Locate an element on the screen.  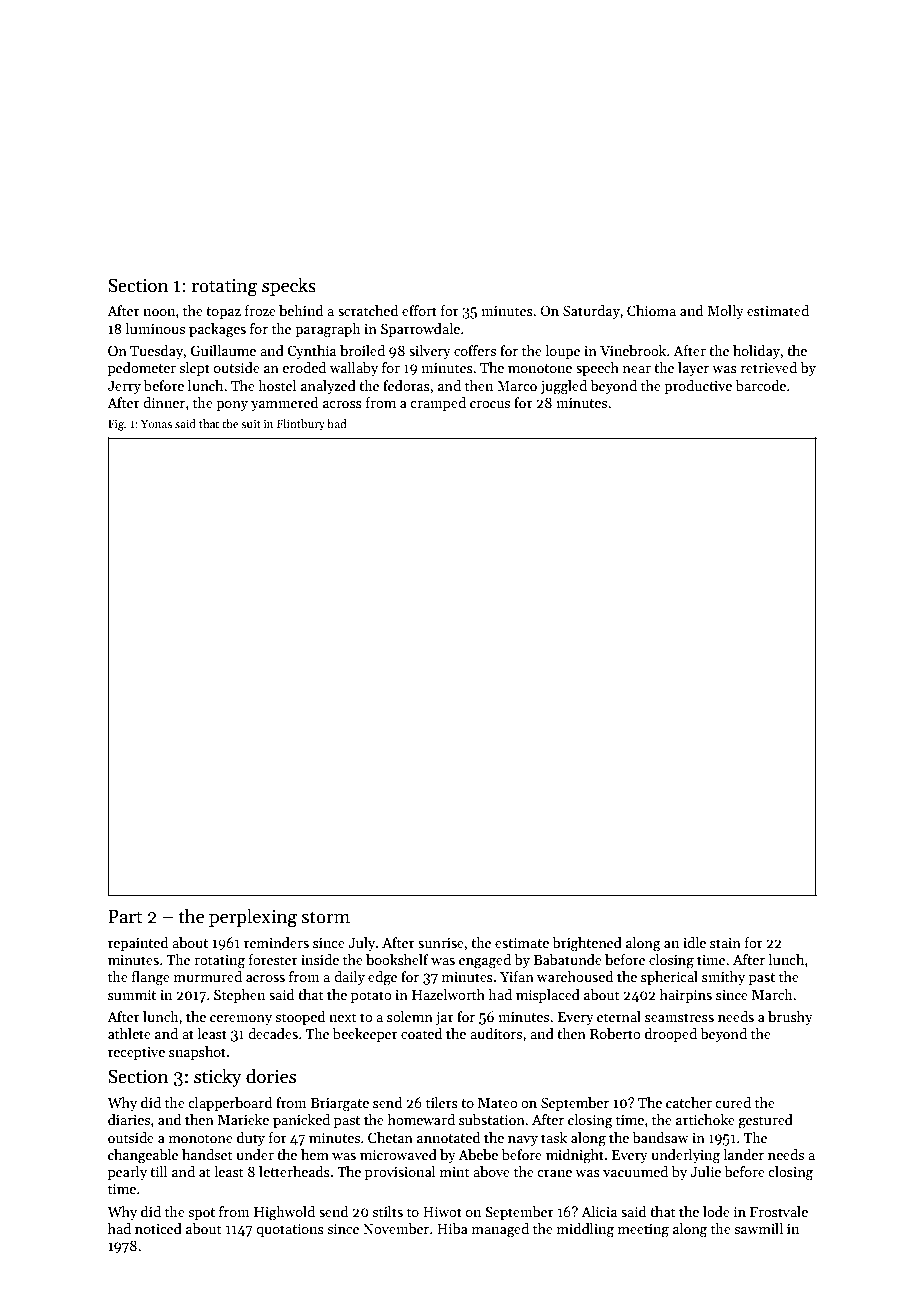
stain is located at coordinates (725, 943).
